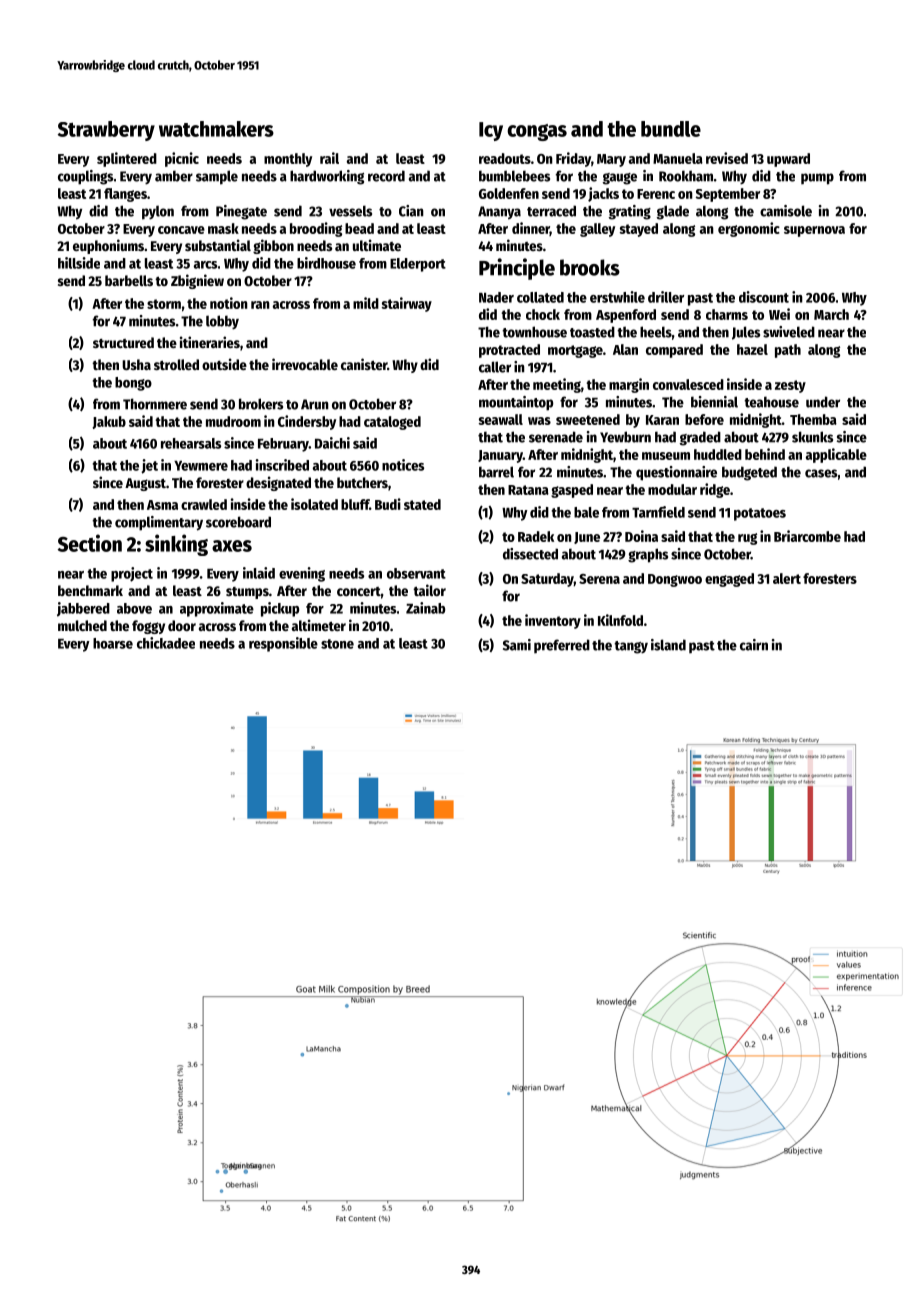 Image resolution: width=924 pixels, height=1308 pixels. What do you see at coordinates (747, 539) in the page?
I see `rug` at bounding box center [747, 539].
